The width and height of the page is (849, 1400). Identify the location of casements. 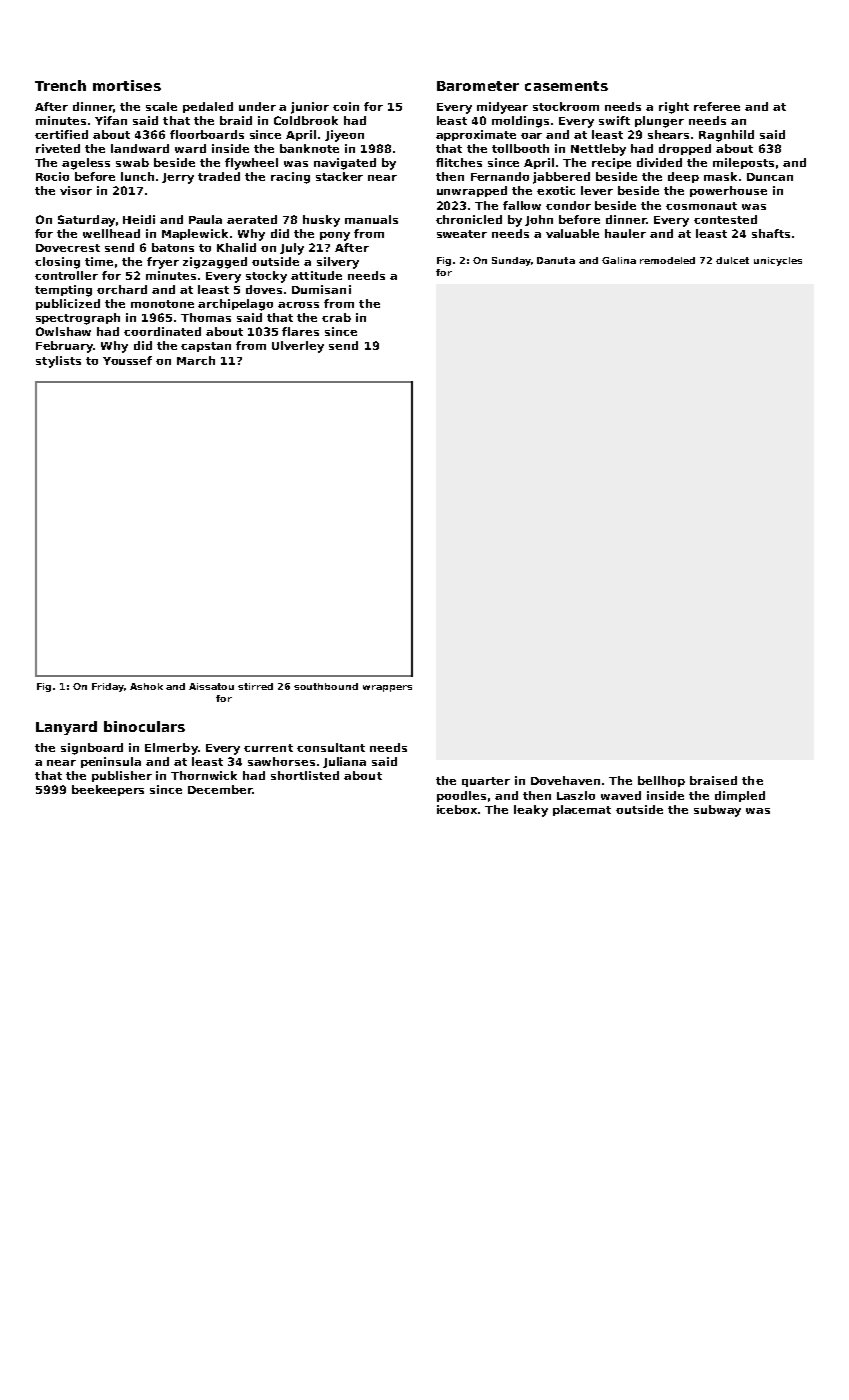
(566, 86).
